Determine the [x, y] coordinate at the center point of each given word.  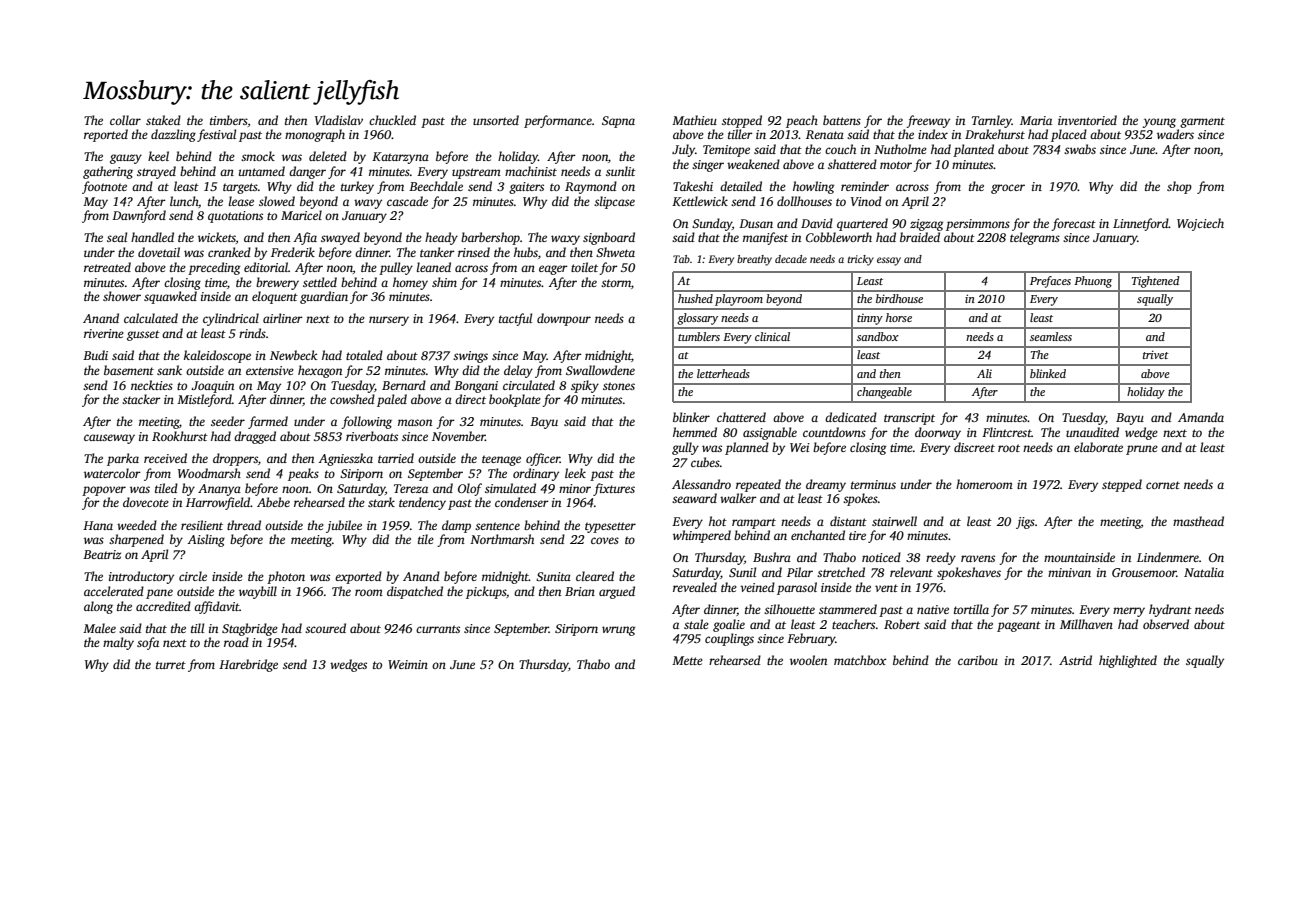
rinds [252, 333]
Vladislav [339, 120]
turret [171, 665]
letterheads [723, 373]
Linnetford [1141, 224]
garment [1202, 122]
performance [558, 121]
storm [616, 283]
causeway [109, 439]
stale [696, 624]
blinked [1048, 373]
